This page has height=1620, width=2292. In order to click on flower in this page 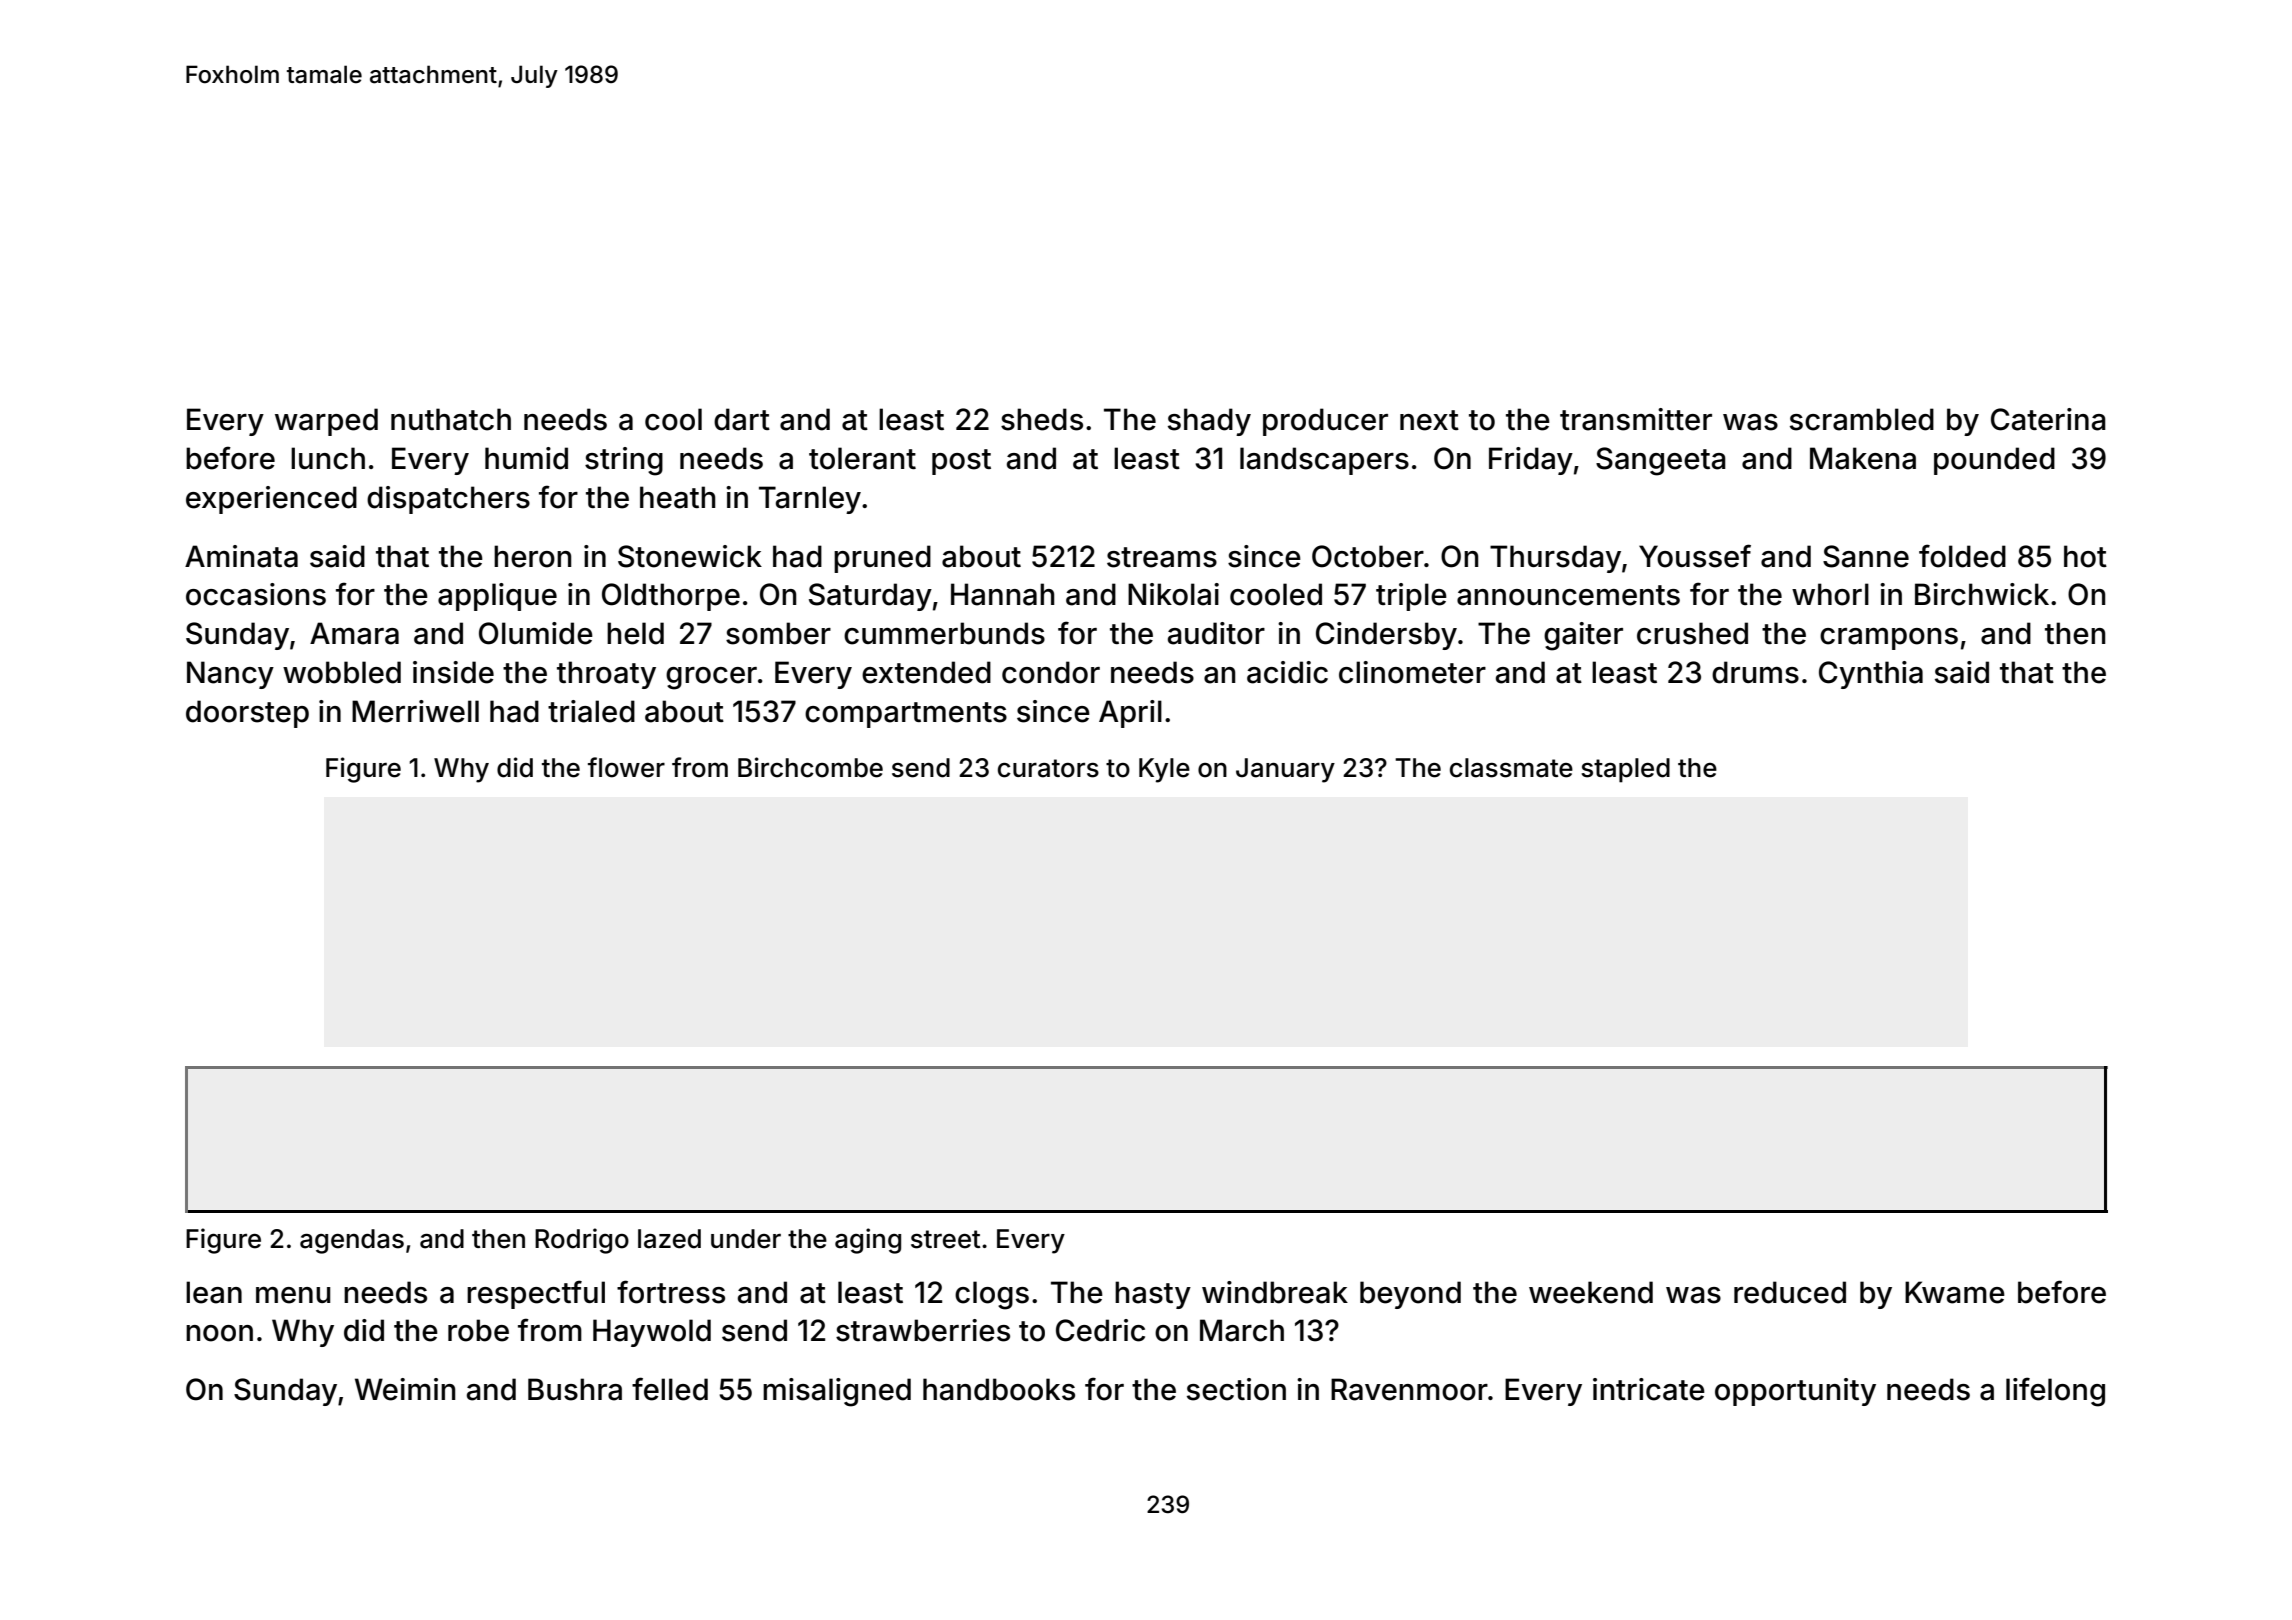, I will do `click(626, 767)`.
